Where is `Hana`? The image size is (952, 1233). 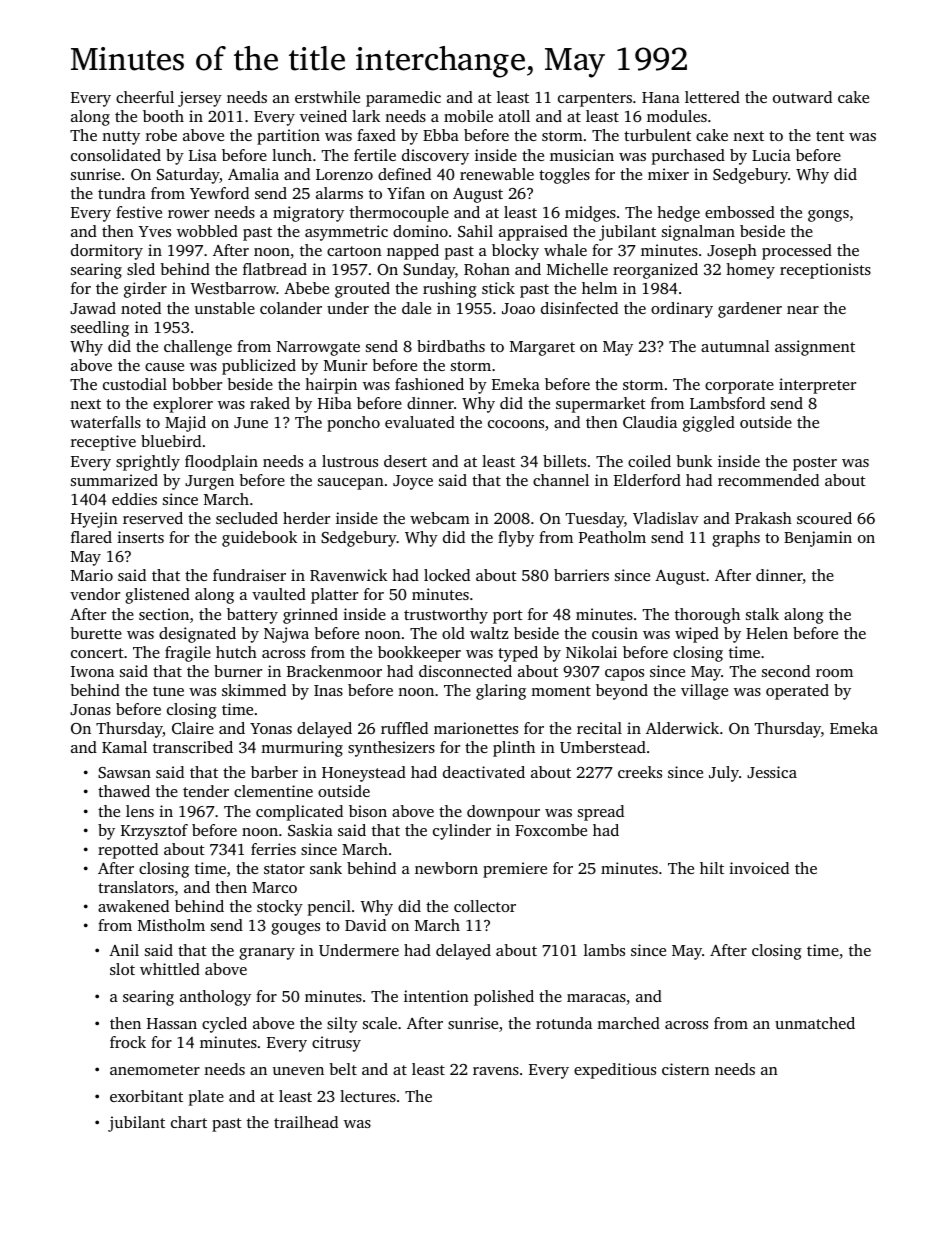 Hana is located at coordinates (661, 97).
